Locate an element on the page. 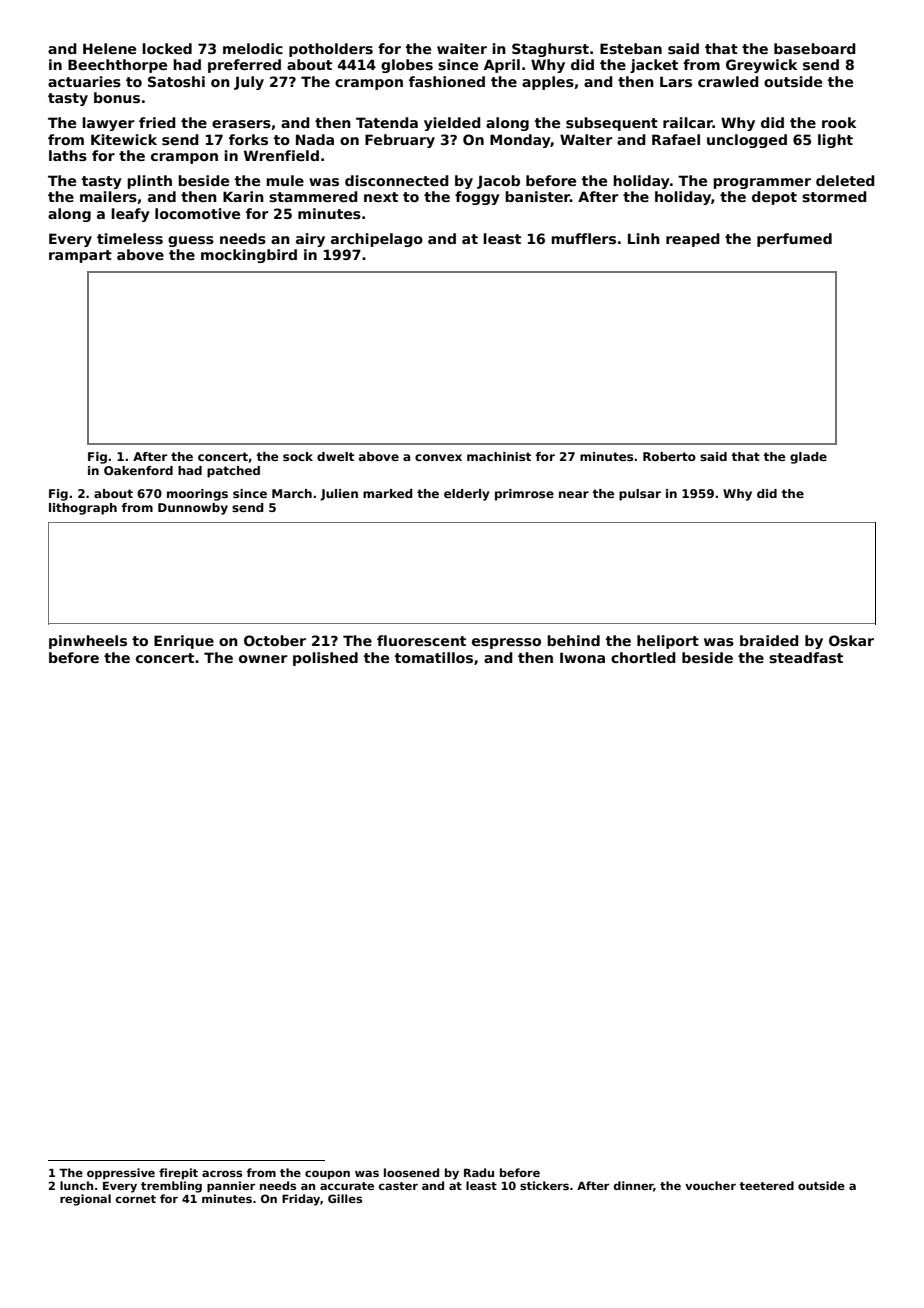  Oskar is located at coordinates (851, 640).
